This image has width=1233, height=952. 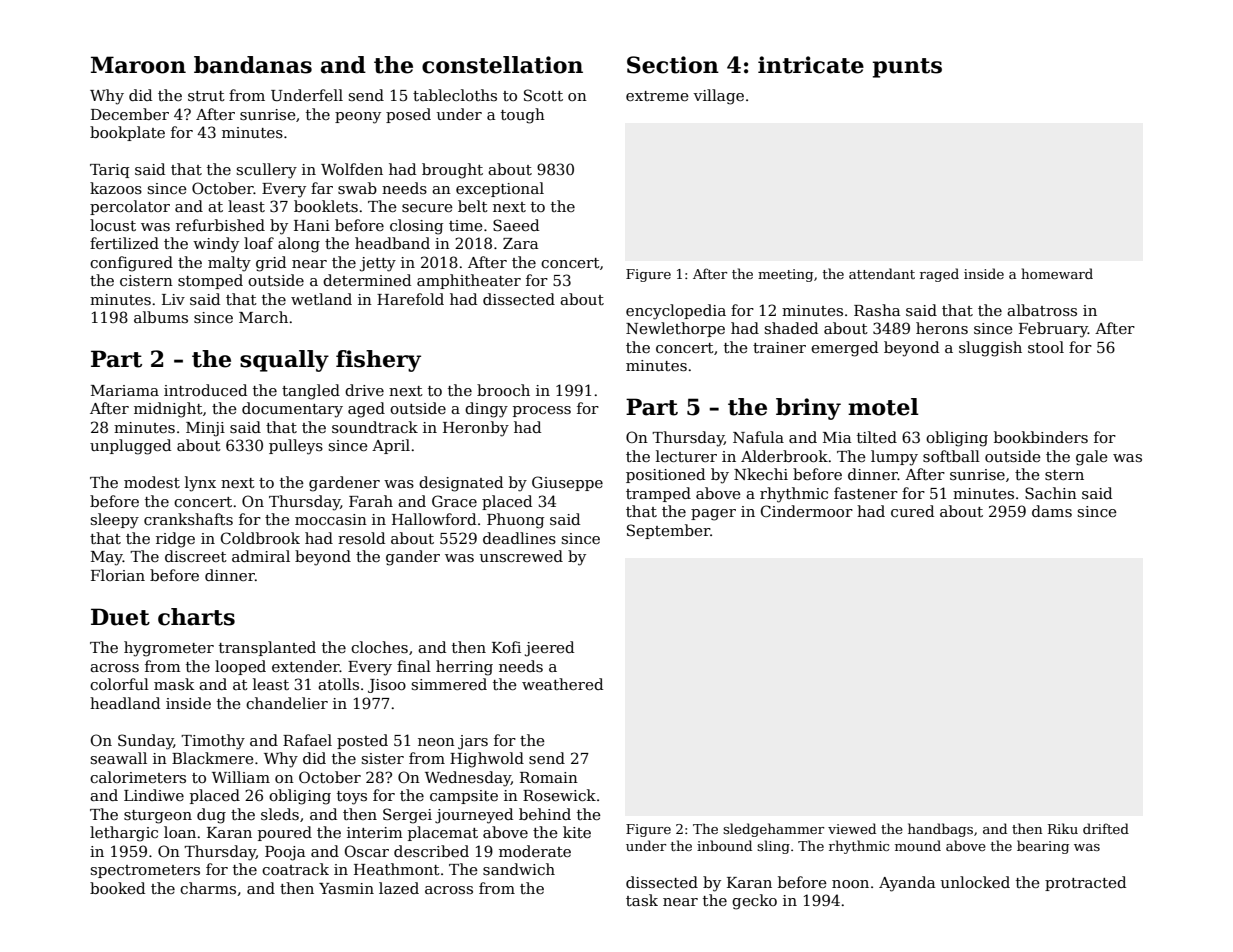 I want to click on viewed, so click(x=852, y=828).
